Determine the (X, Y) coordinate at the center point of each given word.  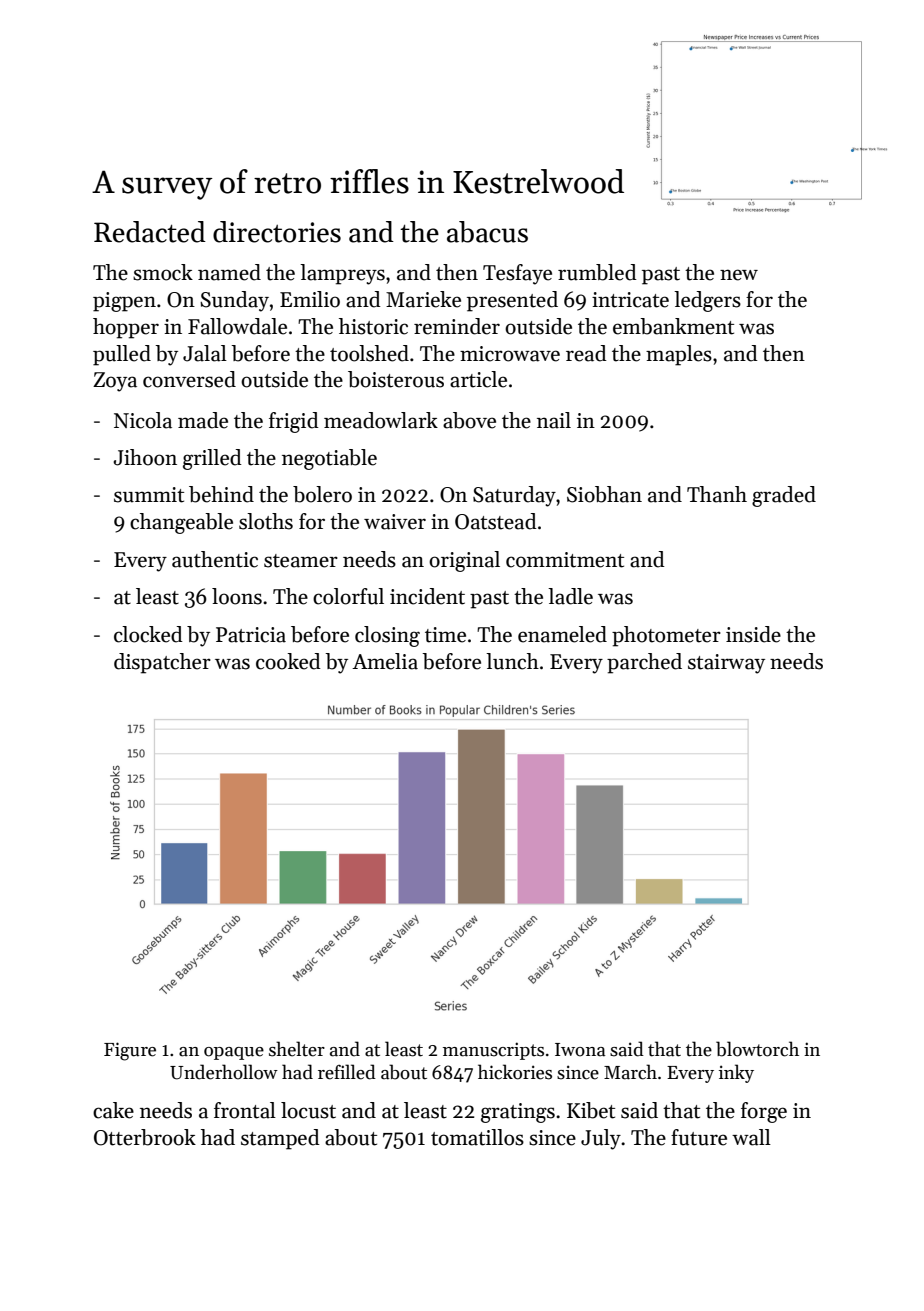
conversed (189, 379)
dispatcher (162, 663)
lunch (512, 661)
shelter (297, 1049)
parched (644, 663)
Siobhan (604, 494)
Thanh (717, 494)
